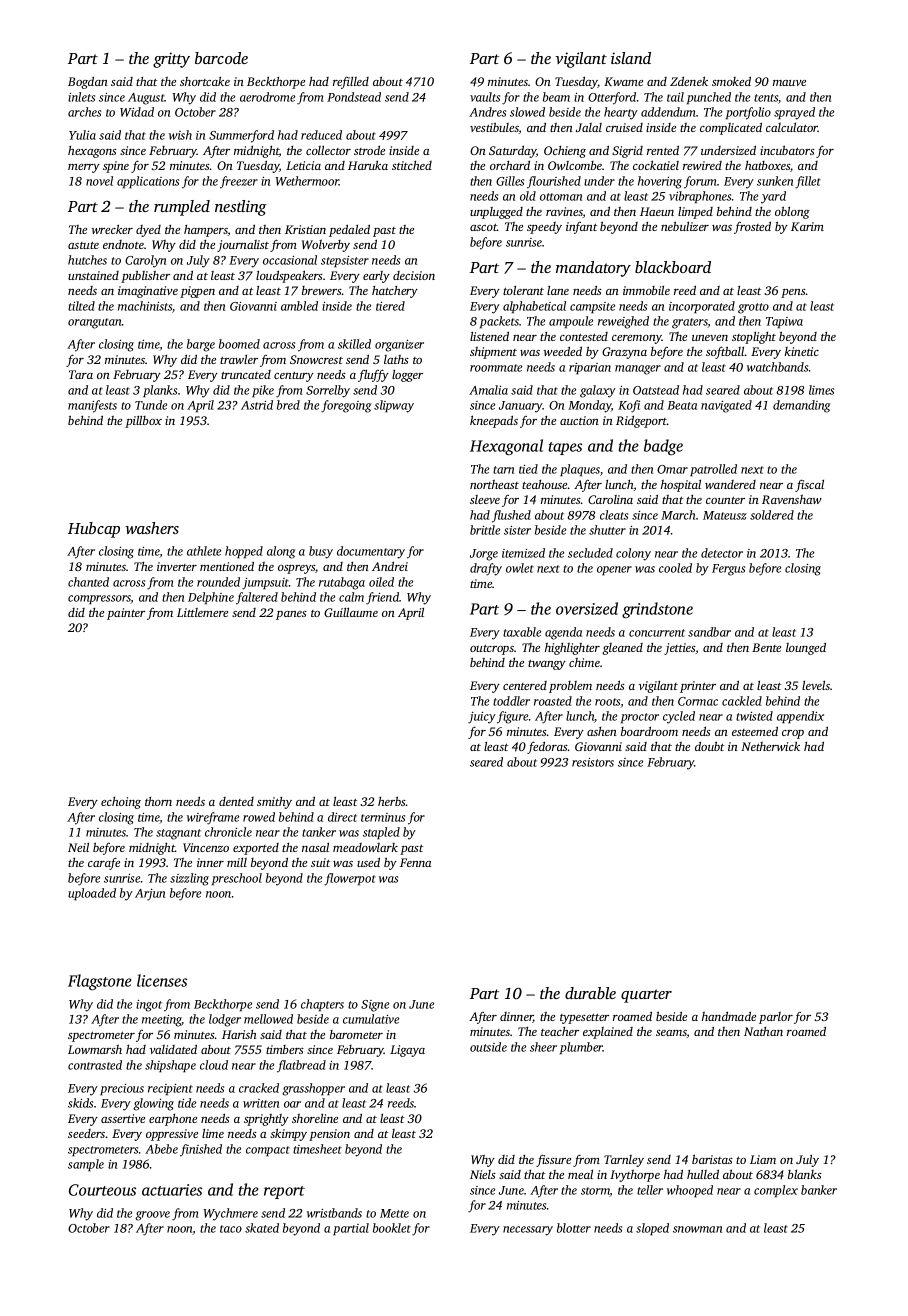 This screenshot has height=1316, width=908. Describe the element at coordinates (99, 982) in the screenshot. I see `Flagstone` at that location.
